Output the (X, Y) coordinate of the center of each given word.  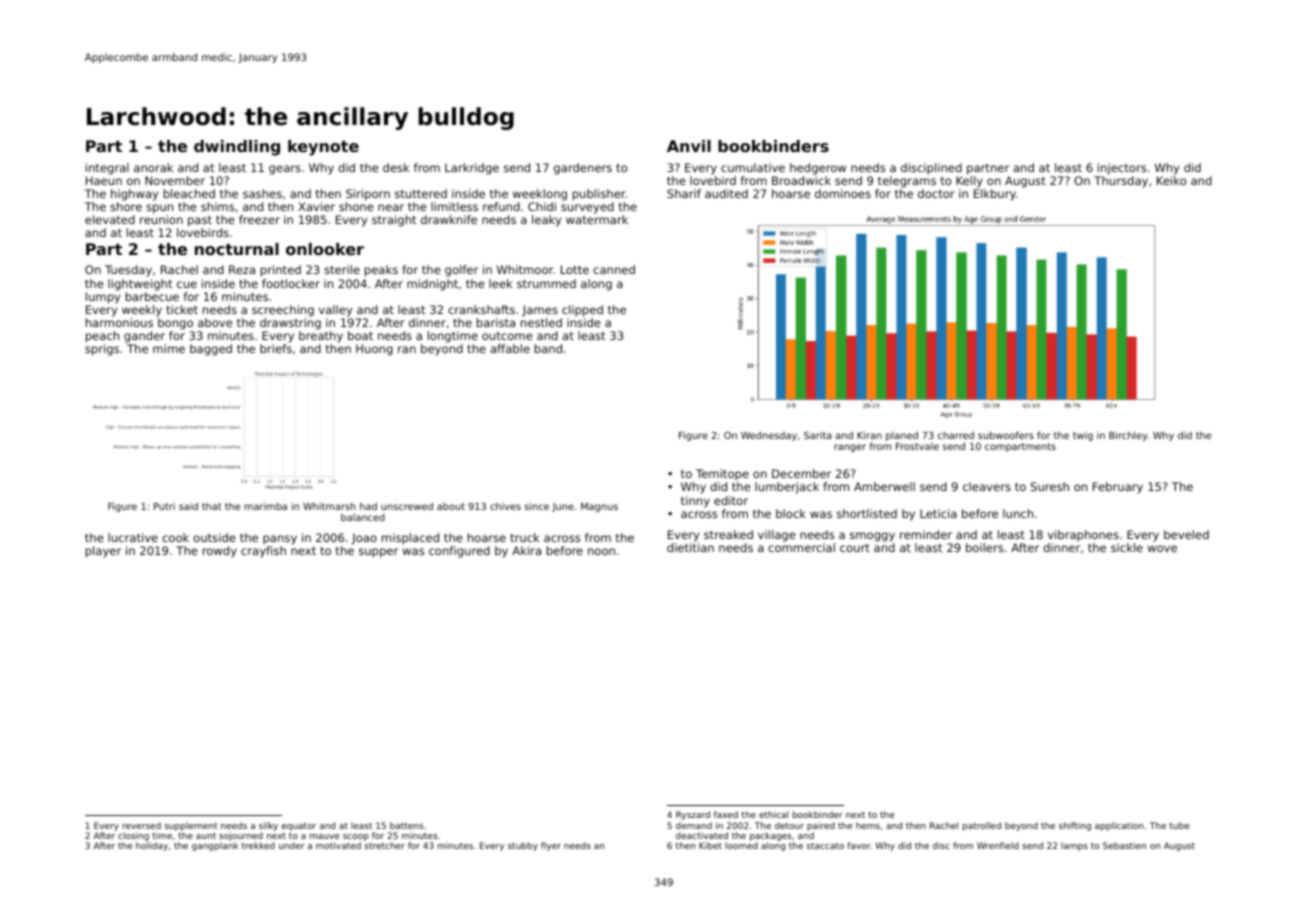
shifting (1075, 826)
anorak (153, 167)
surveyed (587, 208)
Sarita (818, 435)
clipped (582, 311)
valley (335, 311)
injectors (1122, 169)
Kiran (869, 435)
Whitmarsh (329, 506)
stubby (523, 846)
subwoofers (1006, 435)
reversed (142, 825)
